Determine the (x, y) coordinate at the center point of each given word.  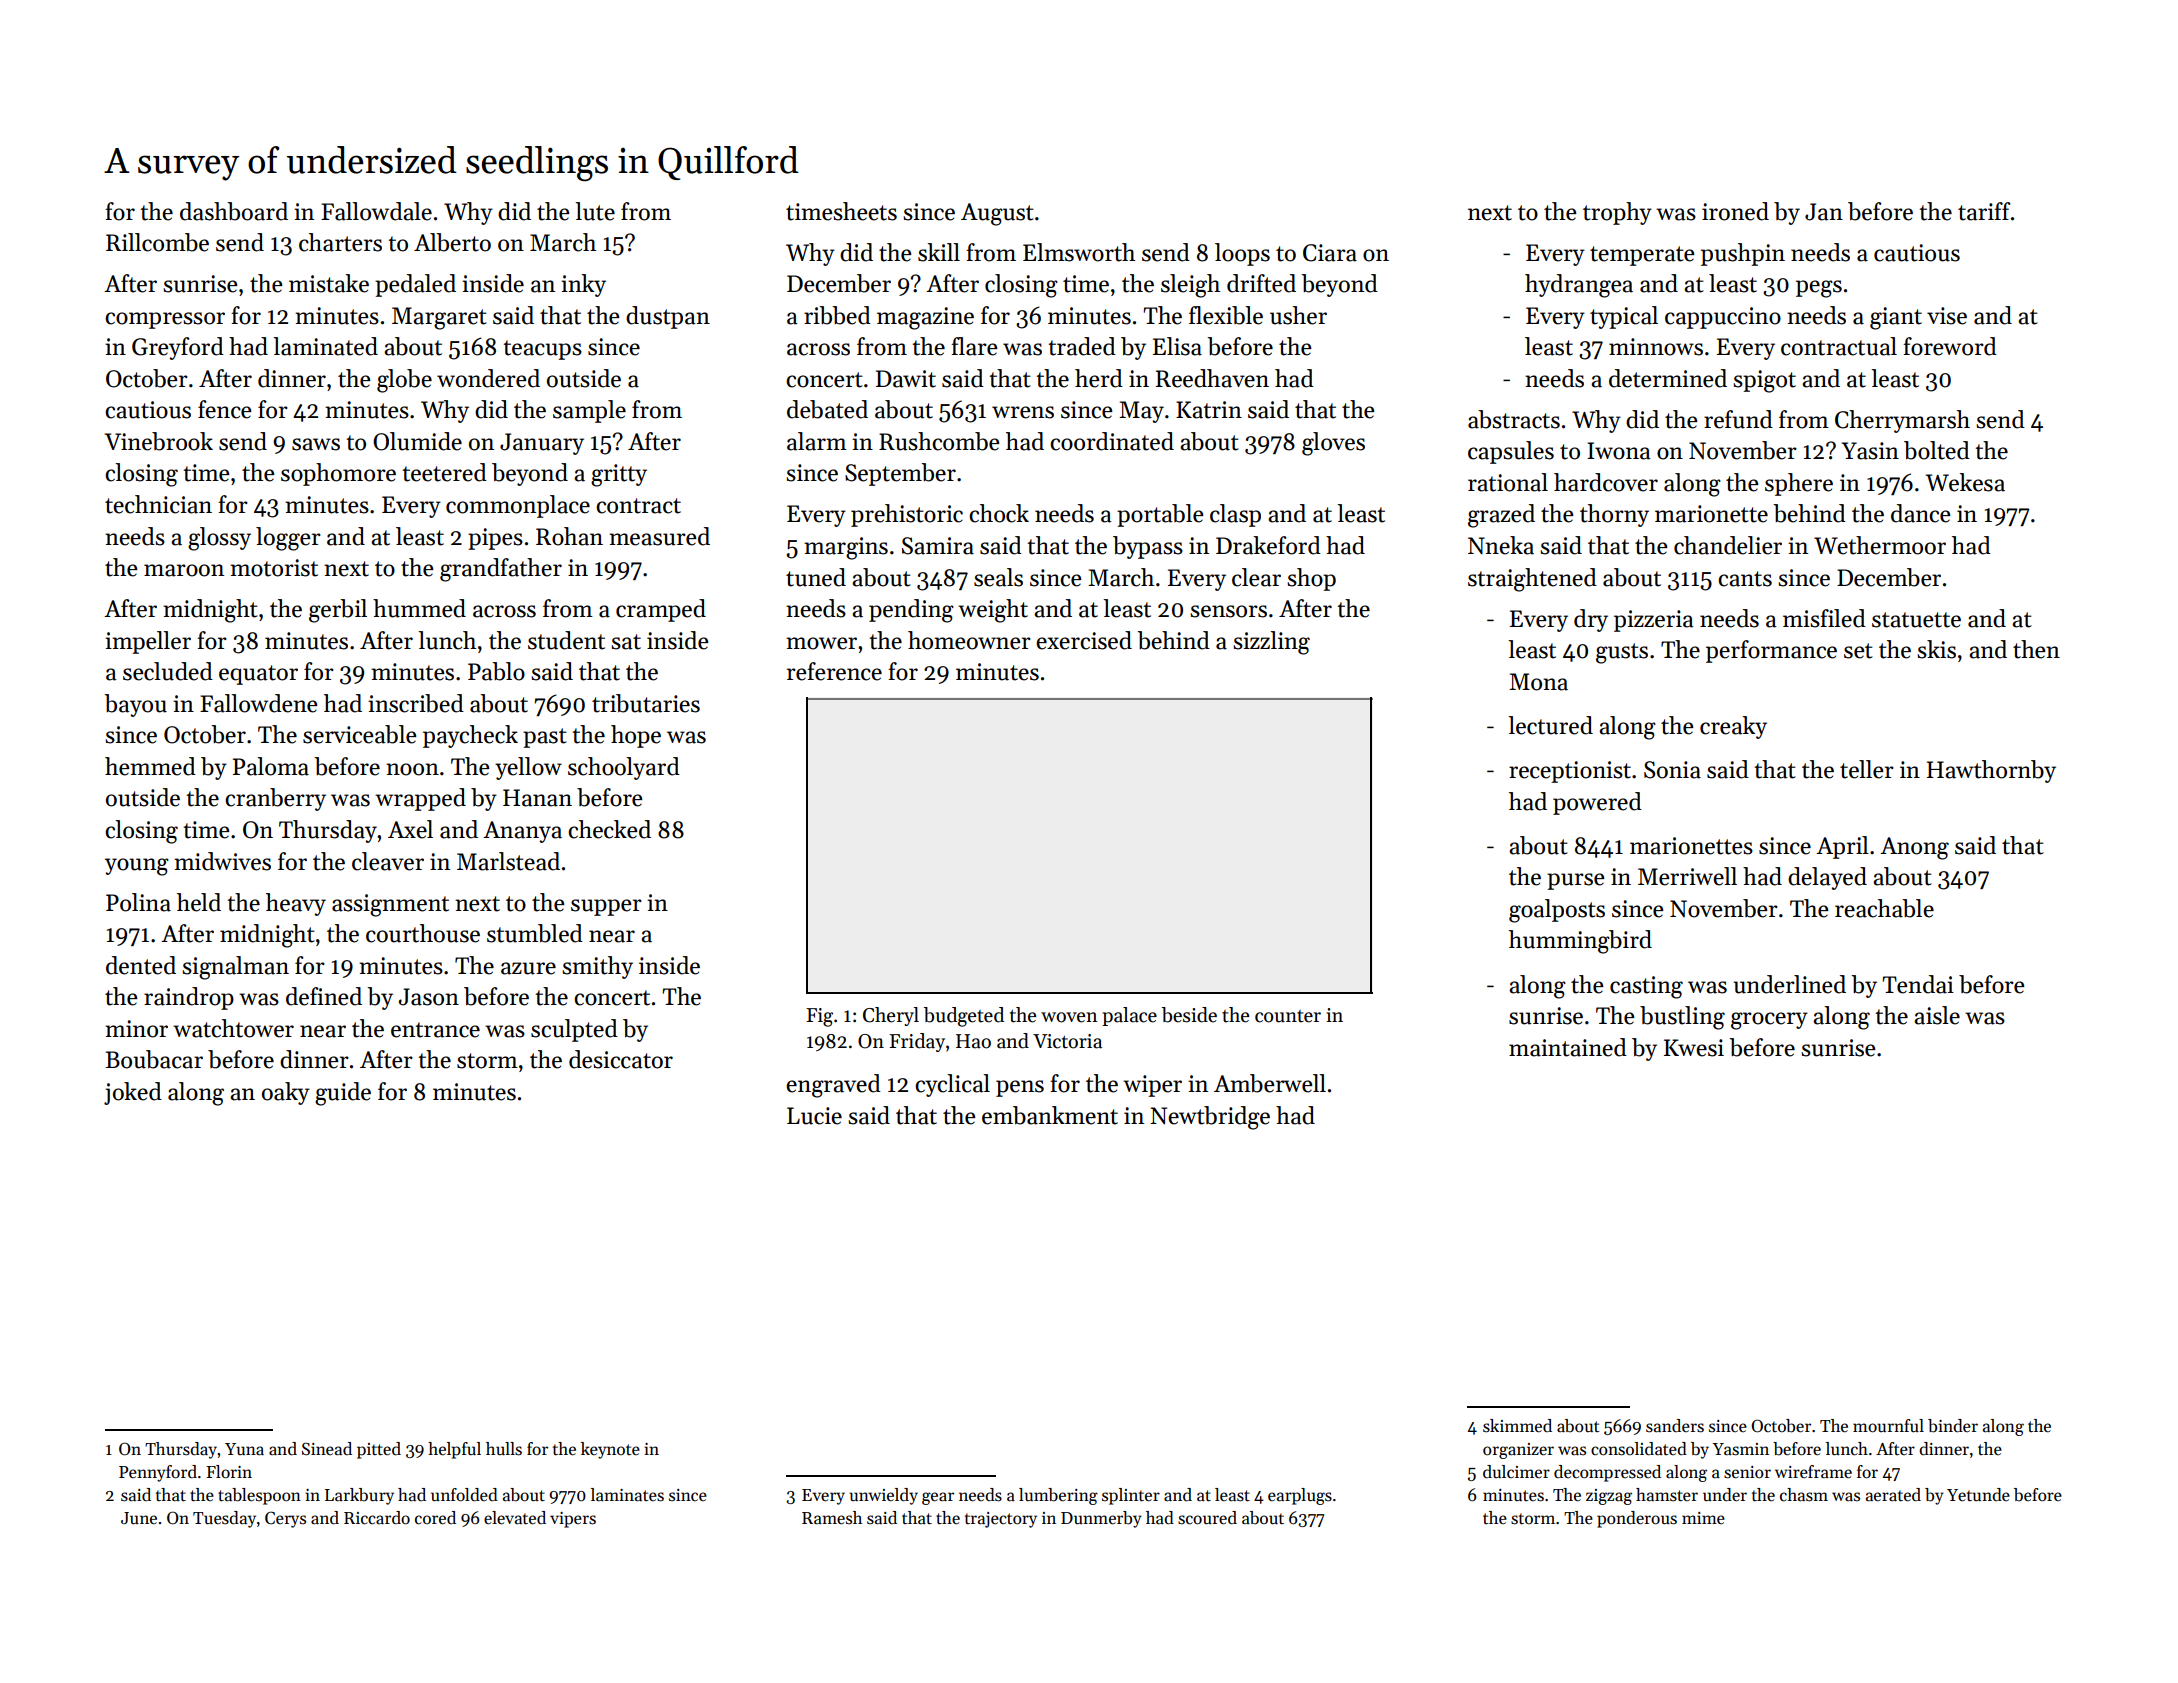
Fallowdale (376, 211)
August (997, 214)
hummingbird (1580, 942)
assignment (390, 905)
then (2036, 649)
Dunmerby (1101, 1519)
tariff (1984, 211)
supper (606, 907)
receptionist (1570, 772)
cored (435, 1518)
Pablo (496, 671)
